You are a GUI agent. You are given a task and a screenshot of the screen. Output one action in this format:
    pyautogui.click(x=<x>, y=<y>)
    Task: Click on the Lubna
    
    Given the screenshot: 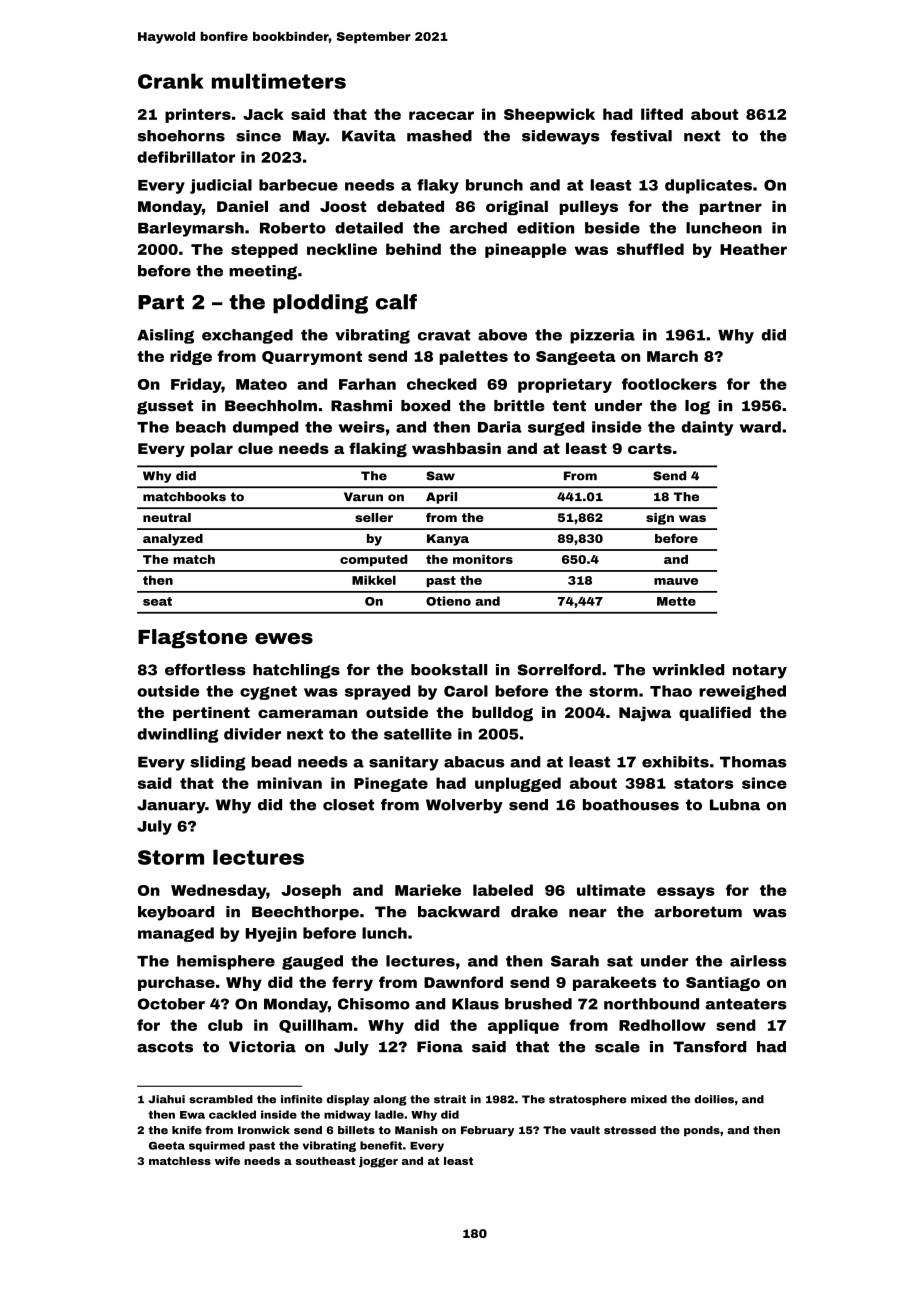 What is the action you would take?
    pyautogui.click(x=735, y=805)
